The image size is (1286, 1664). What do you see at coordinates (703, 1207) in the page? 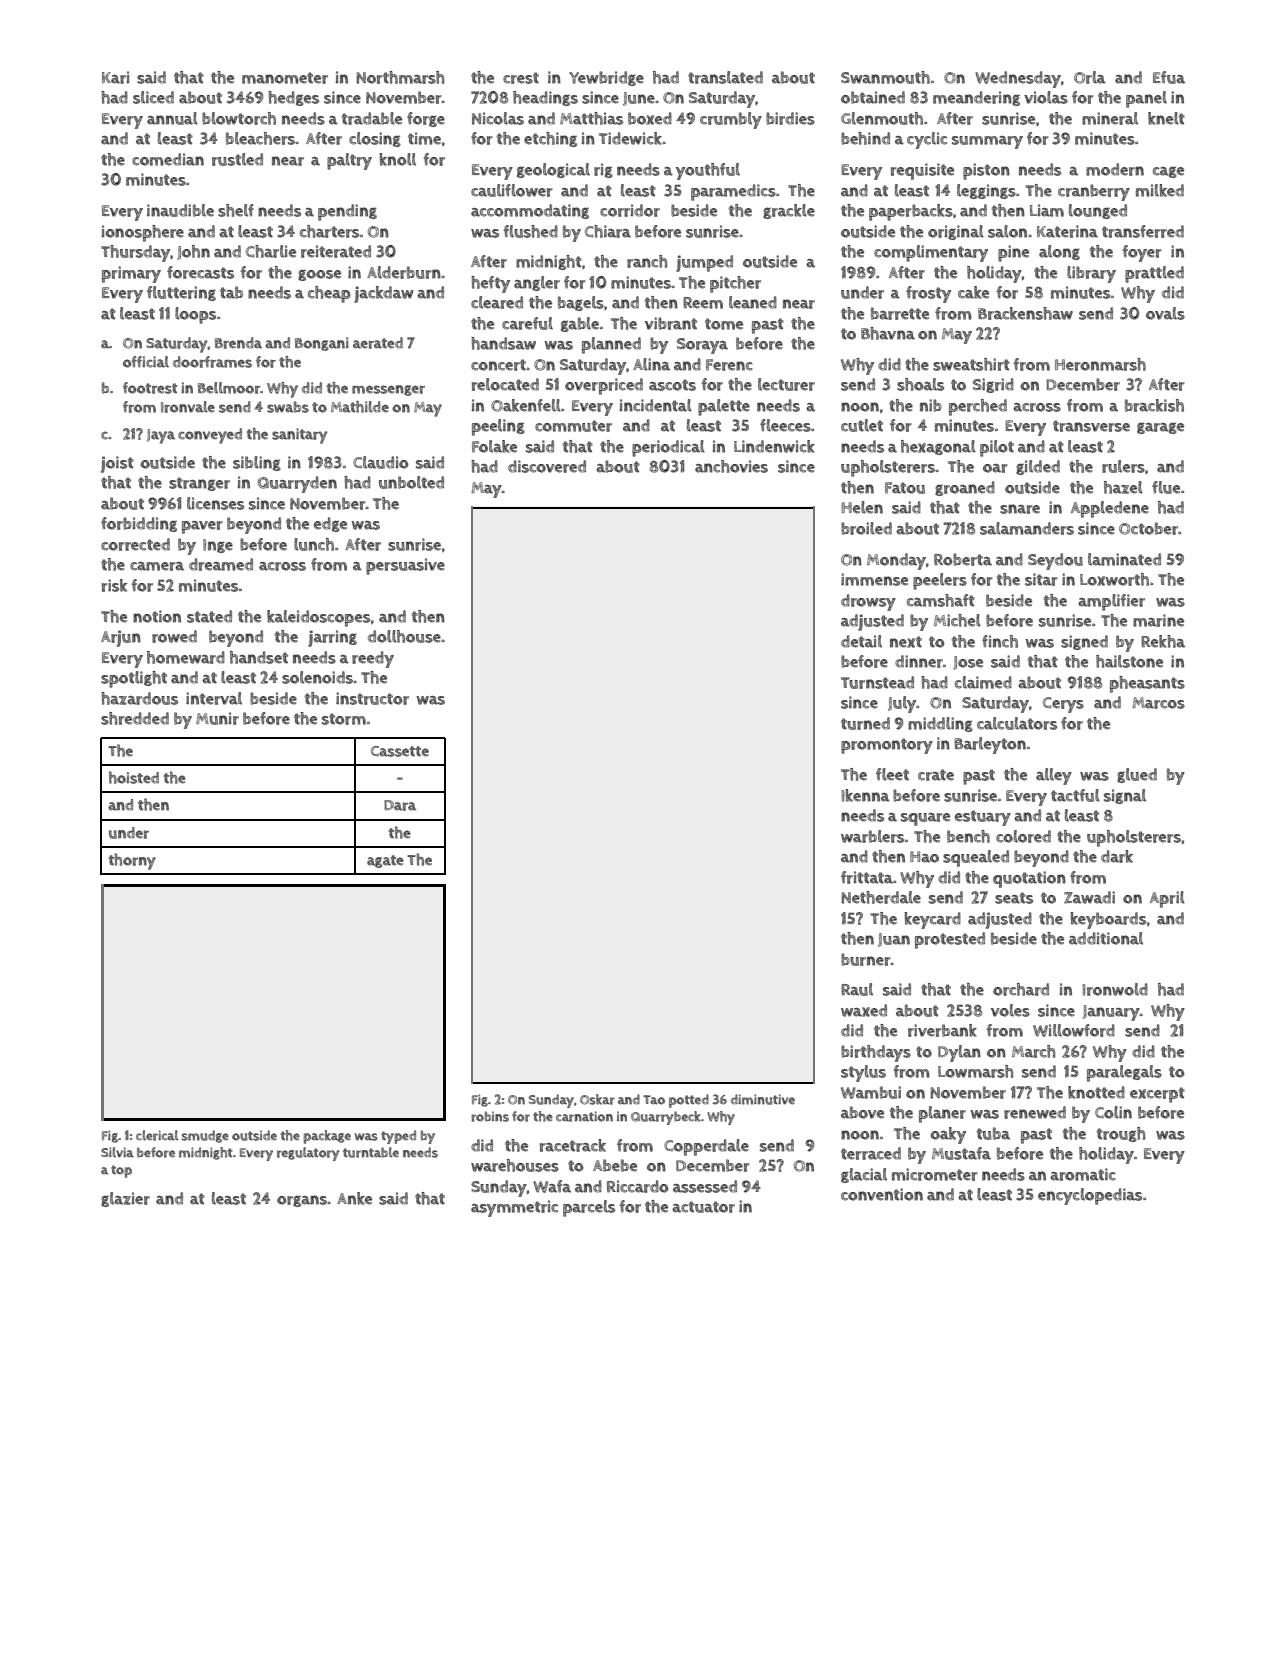
I see `actuator` at bounding box center [703, 1207].
